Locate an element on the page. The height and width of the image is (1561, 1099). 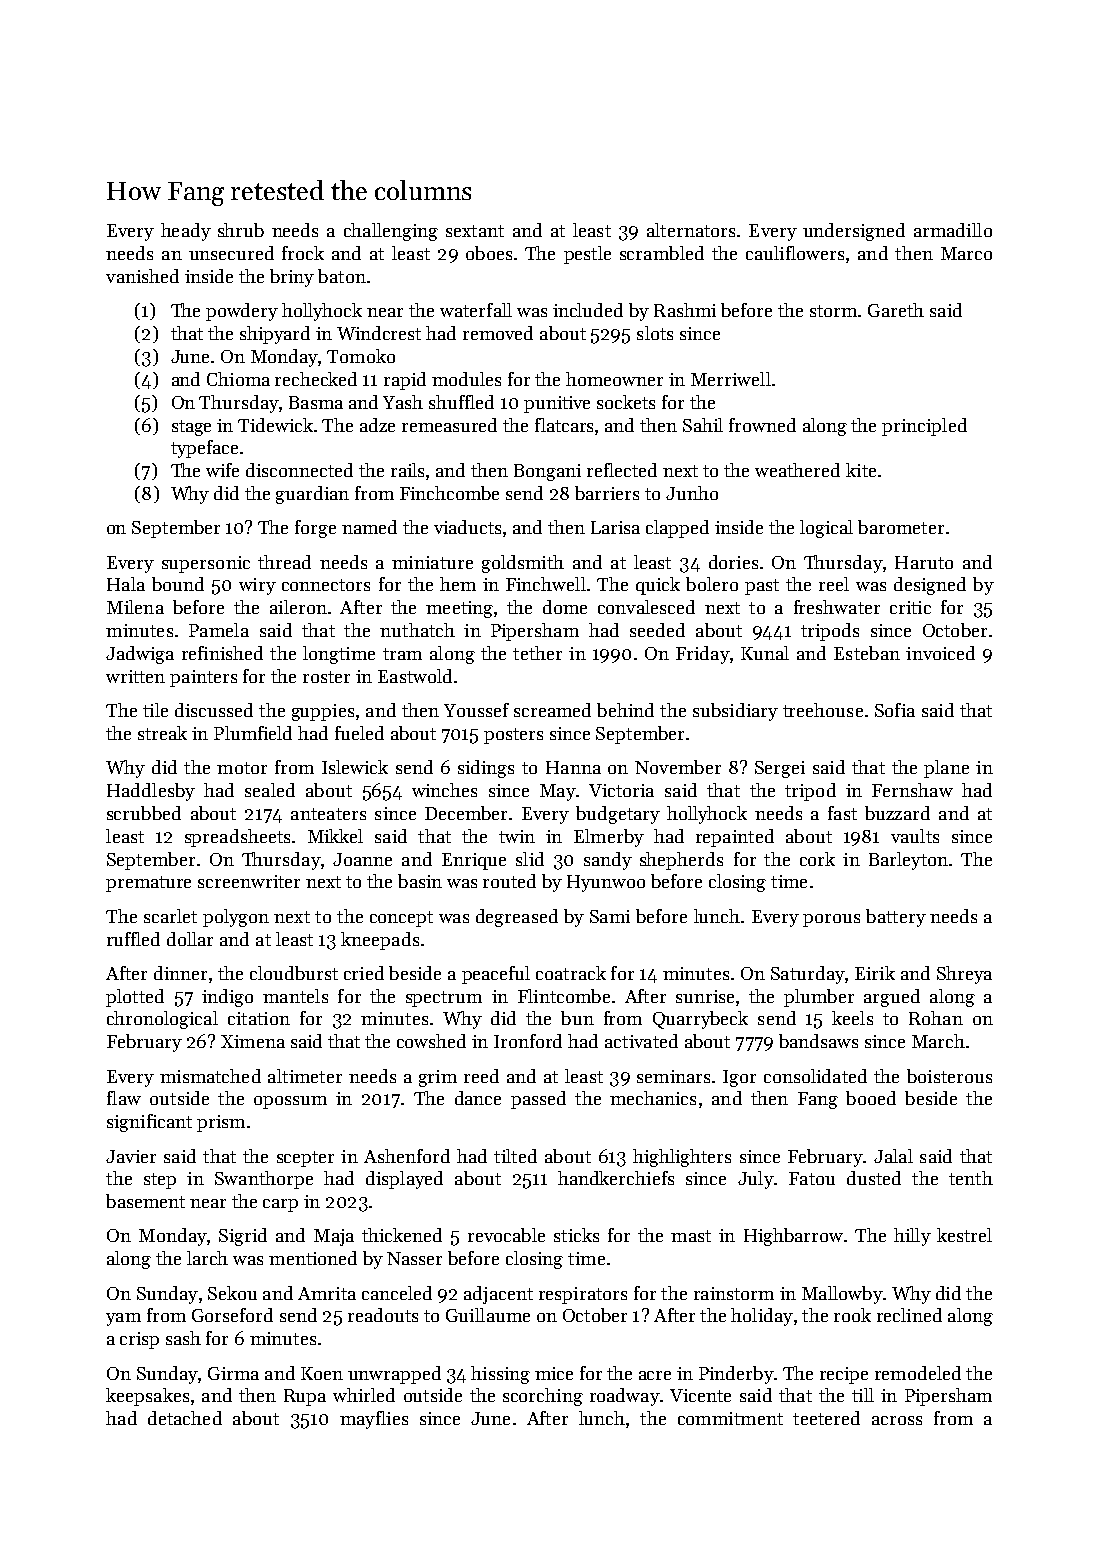
Barleyton is located at coordinates (908, 861).
